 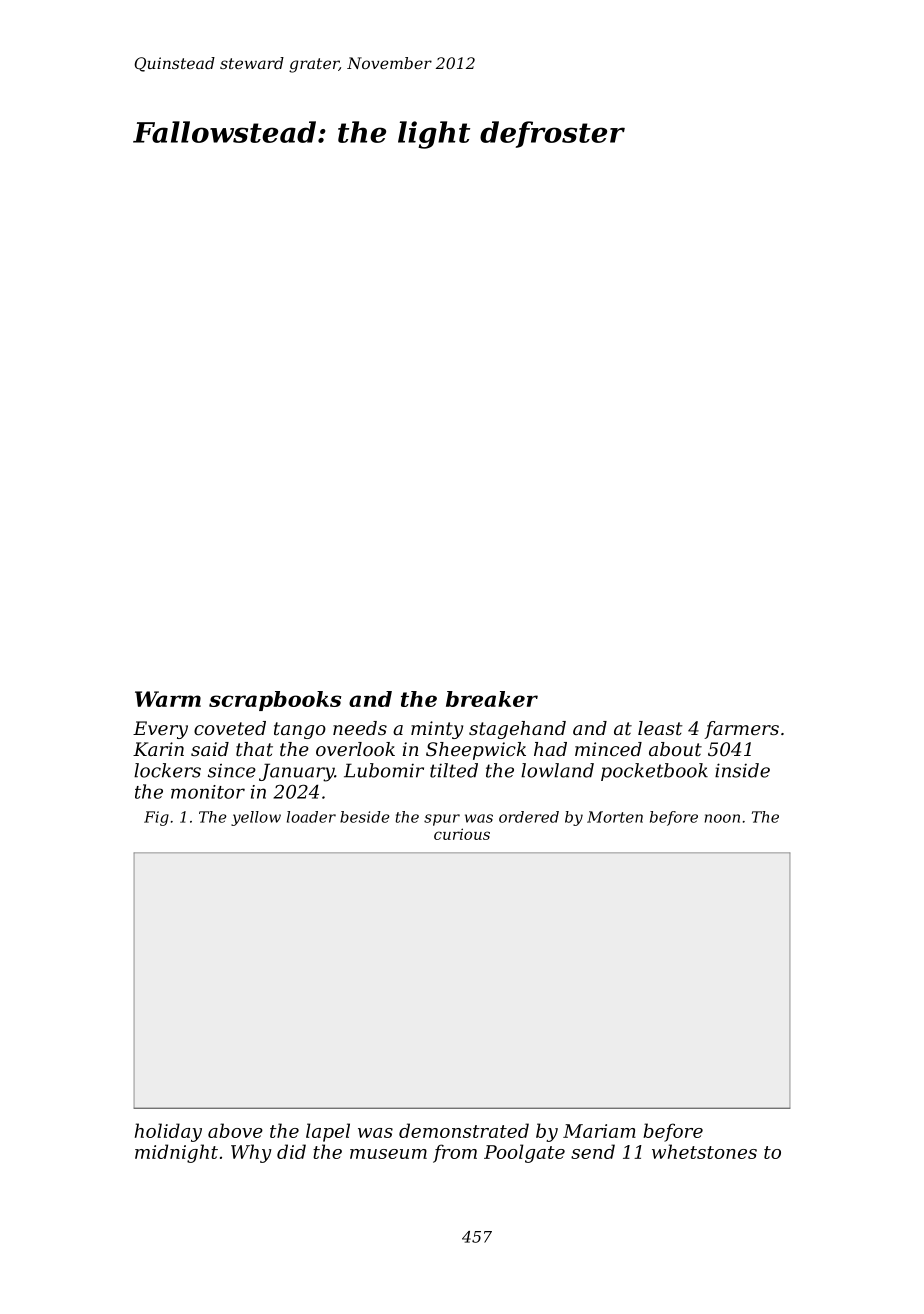 What do you see at coordinates (168, 1132) in the screenshot?
I see `holiday` at bounding box center [168, 1132].
